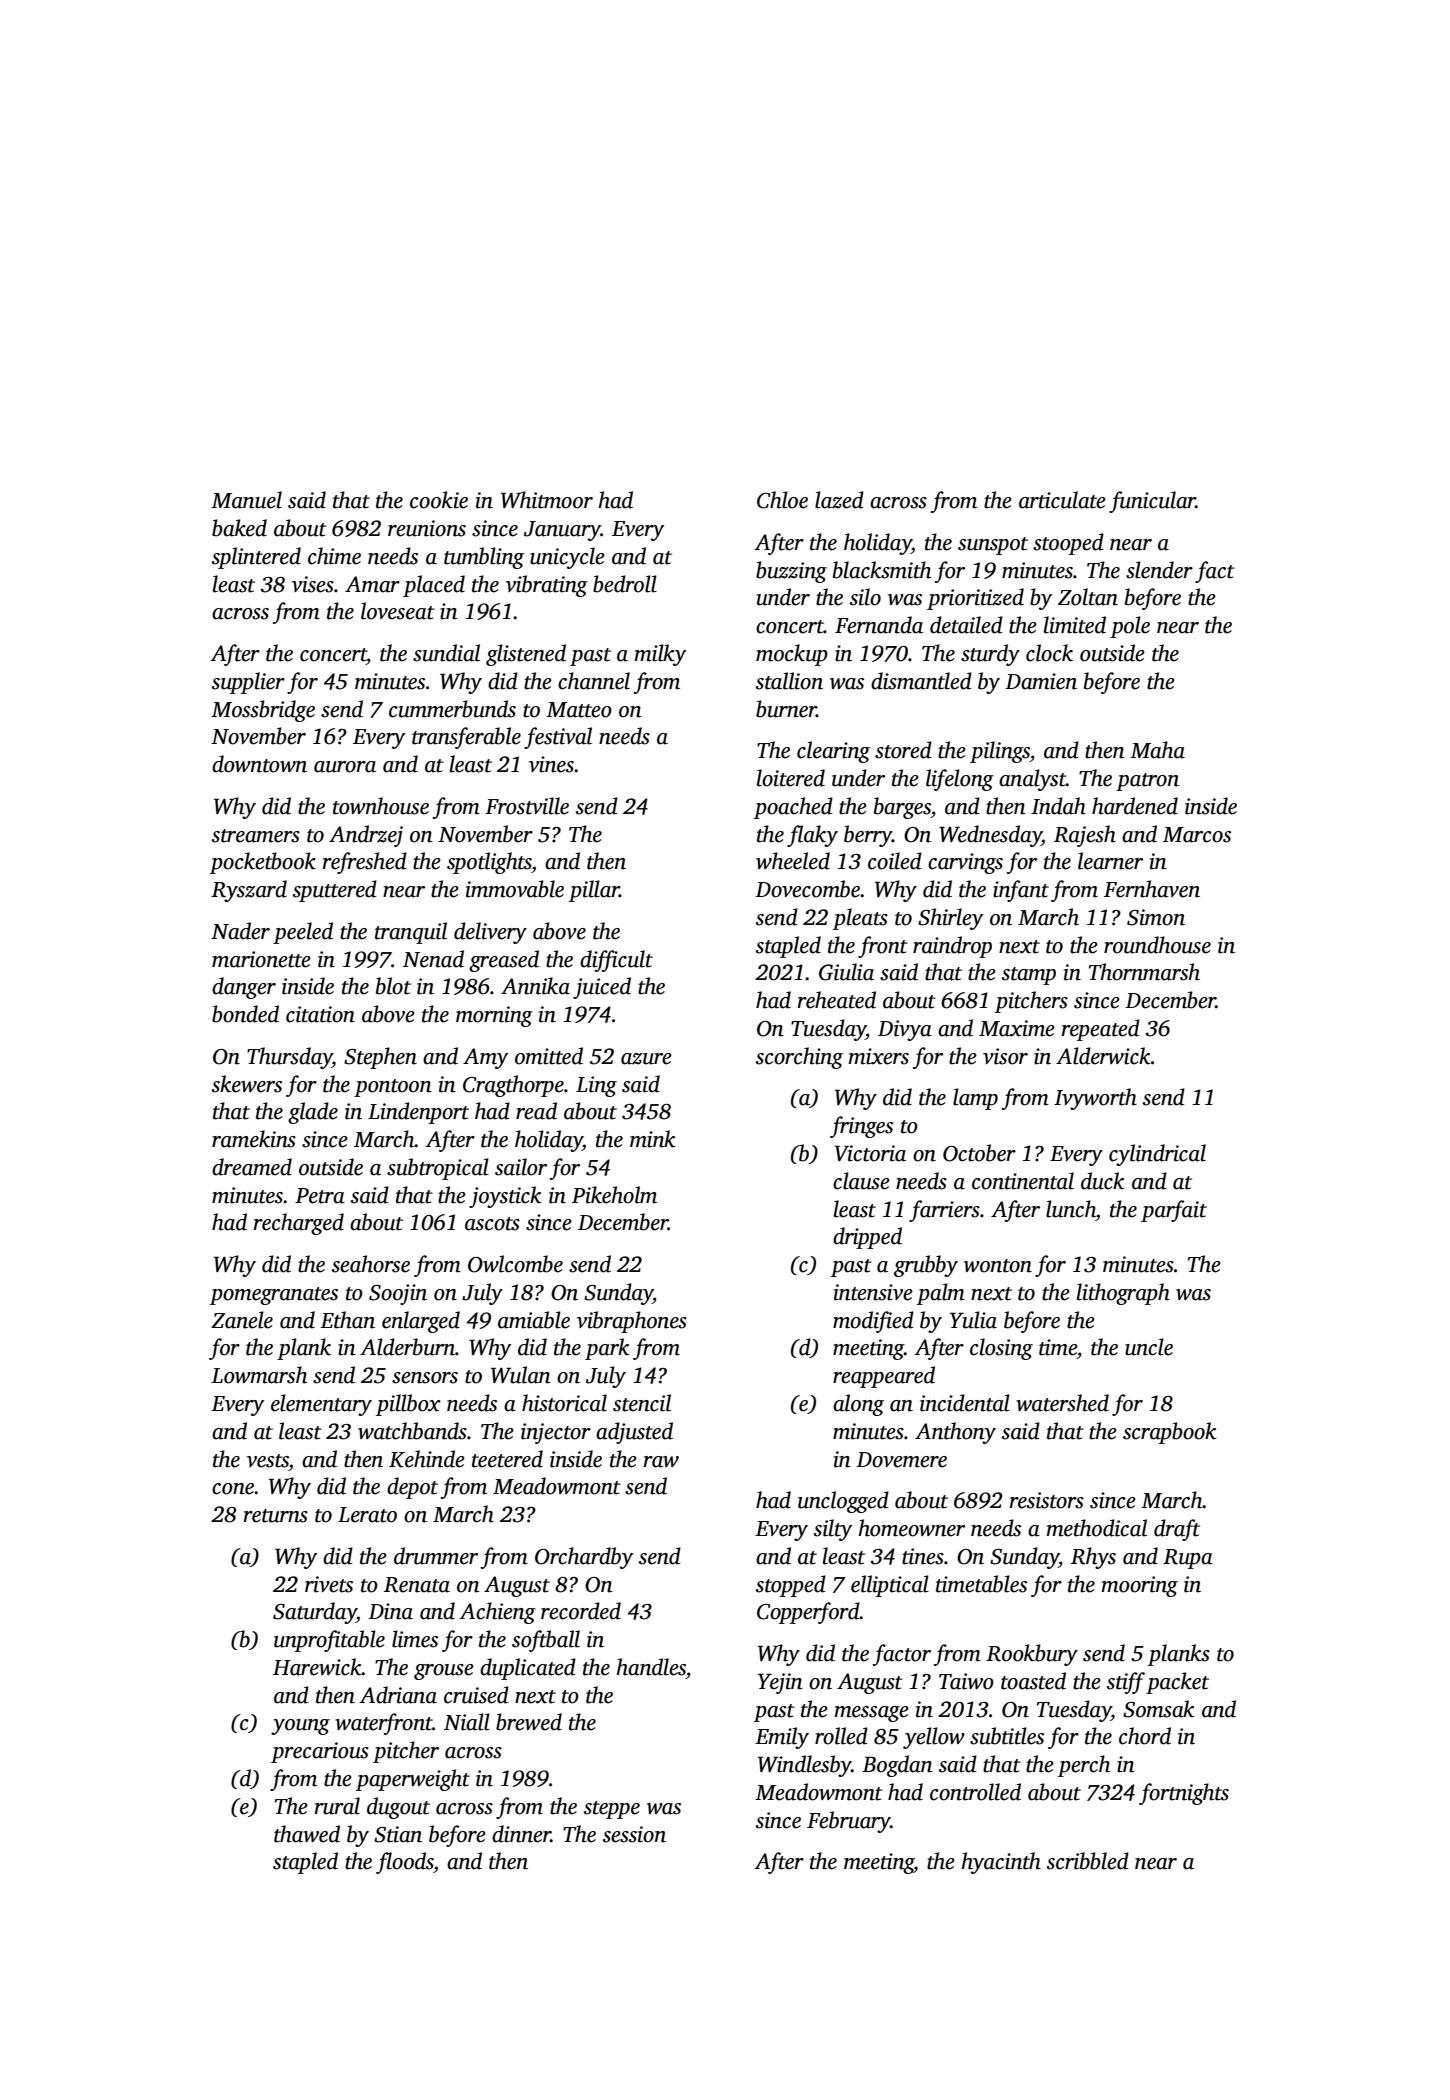 This screenshot has height=2100, width=1450. What do you see at coordinates (417, 1585) in the screenshot?
I see `Renata` at bounding box center [417, 1585].
